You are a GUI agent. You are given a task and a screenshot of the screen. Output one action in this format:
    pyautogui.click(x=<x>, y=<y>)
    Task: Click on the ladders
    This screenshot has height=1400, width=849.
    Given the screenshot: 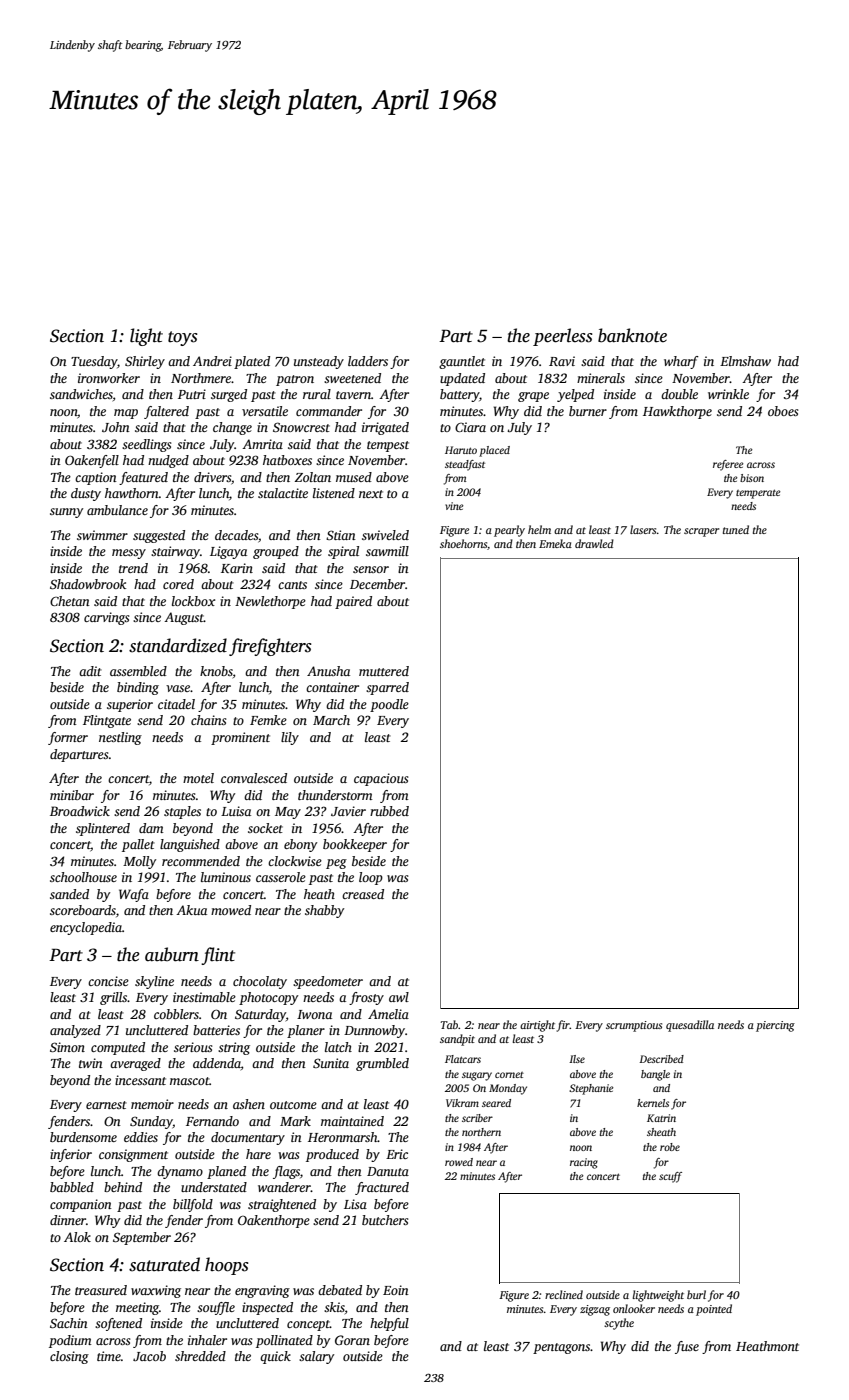 What is the action you would take?
    pyautogui.click(x=368, y=361)
